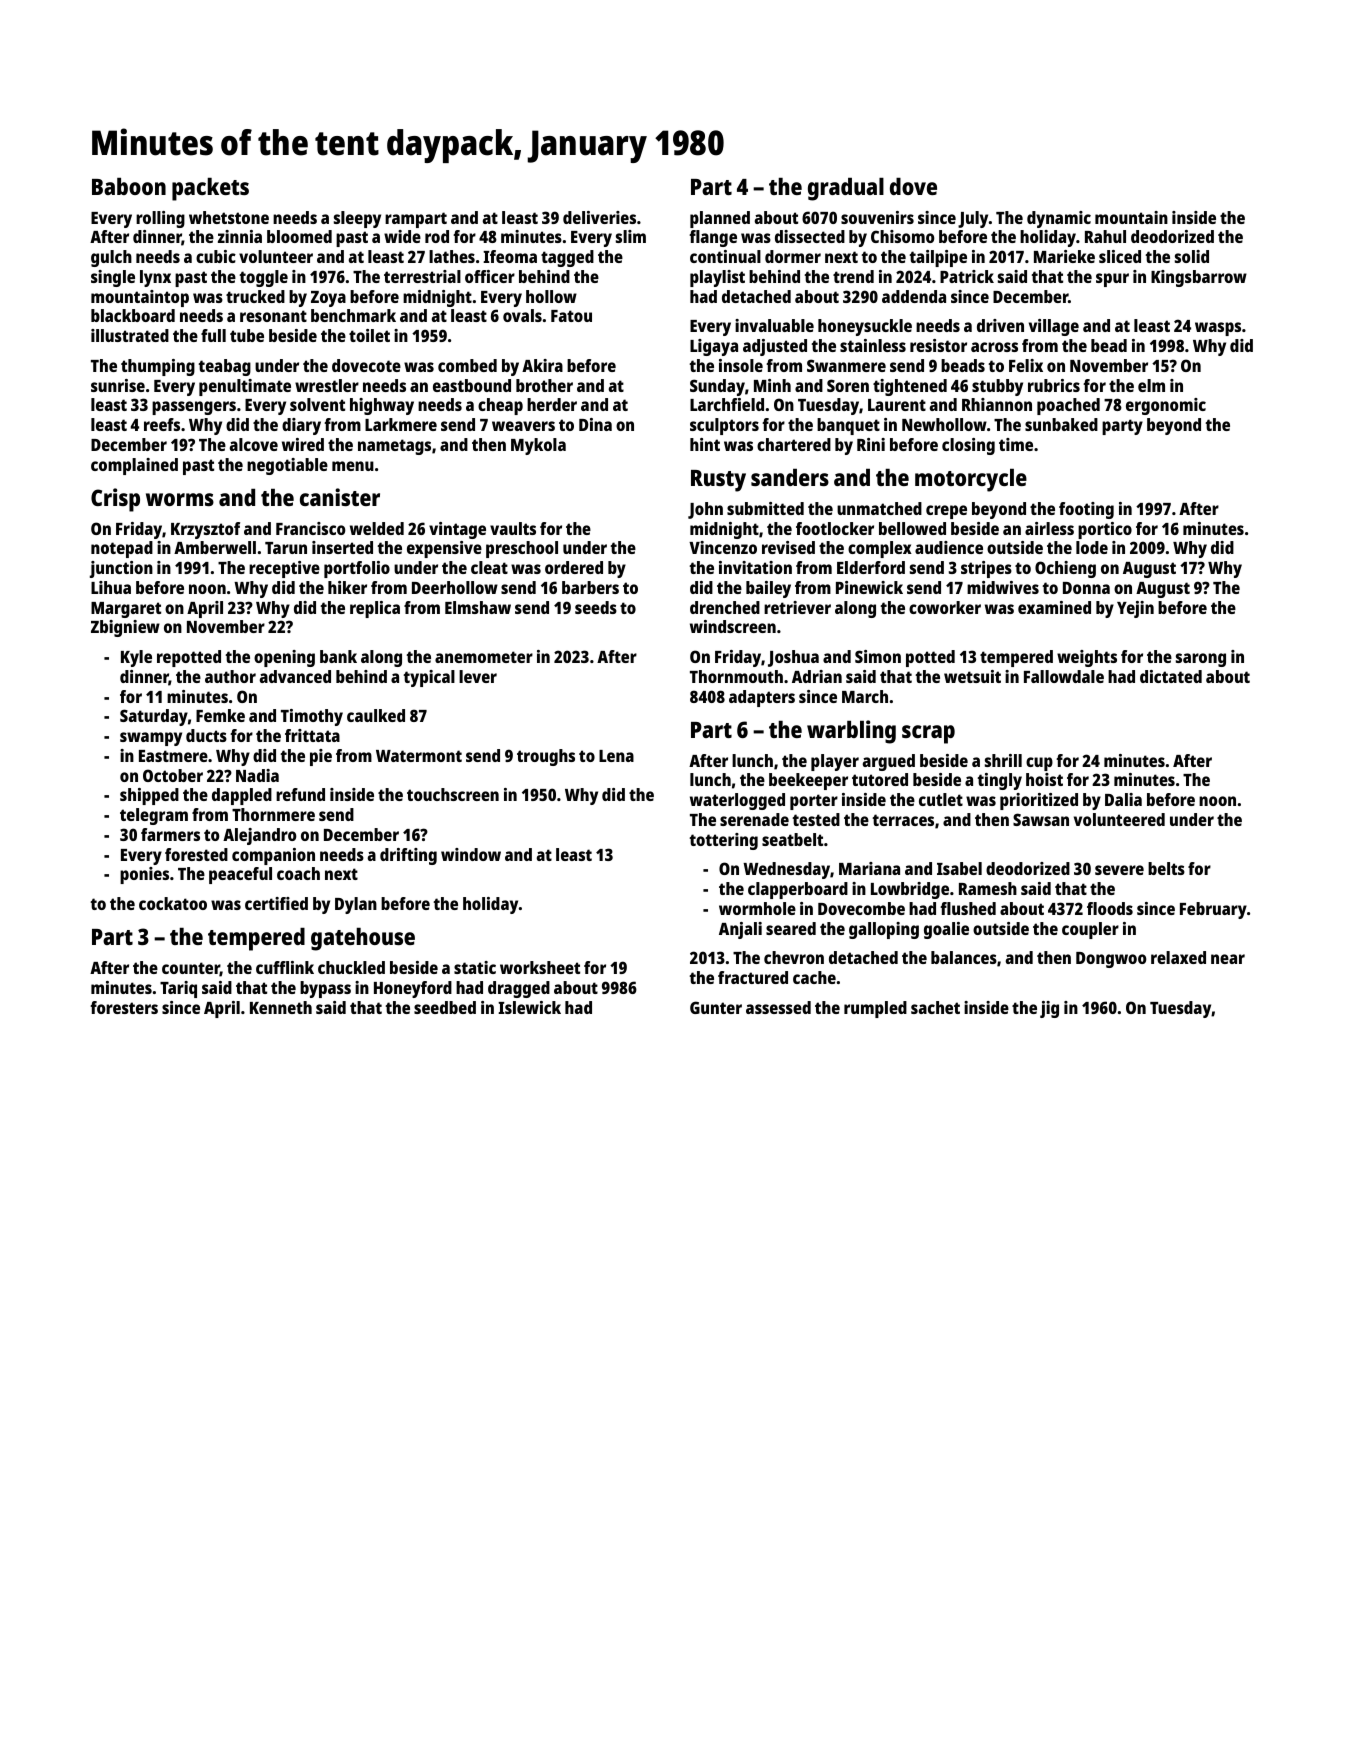  I want to click on notepad, so click(122, 549).
